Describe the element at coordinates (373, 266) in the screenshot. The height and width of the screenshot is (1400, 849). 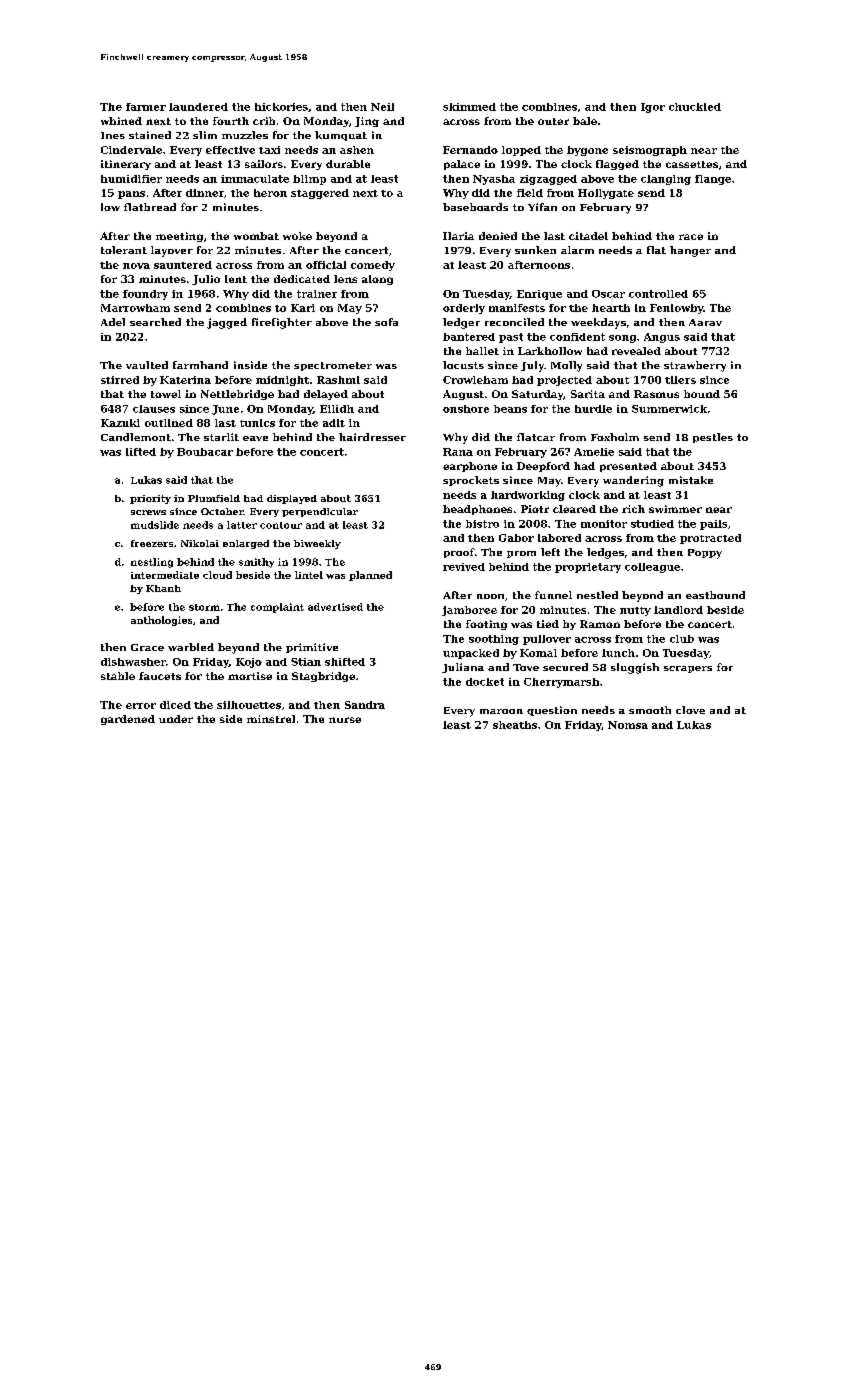
I see `comedy` at that location.
